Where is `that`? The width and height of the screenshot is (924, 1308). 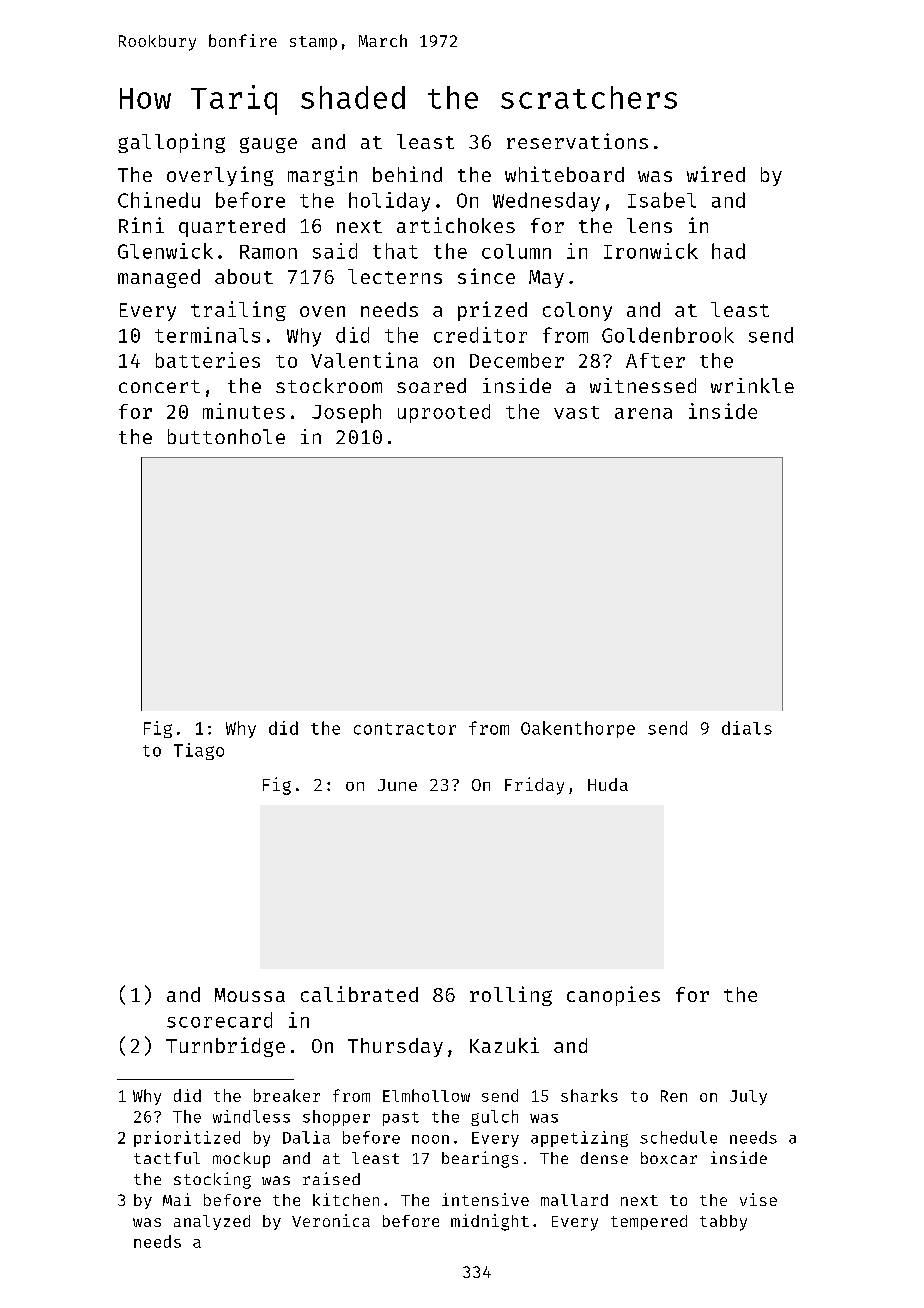 that is located at coordinates (395, 251).
